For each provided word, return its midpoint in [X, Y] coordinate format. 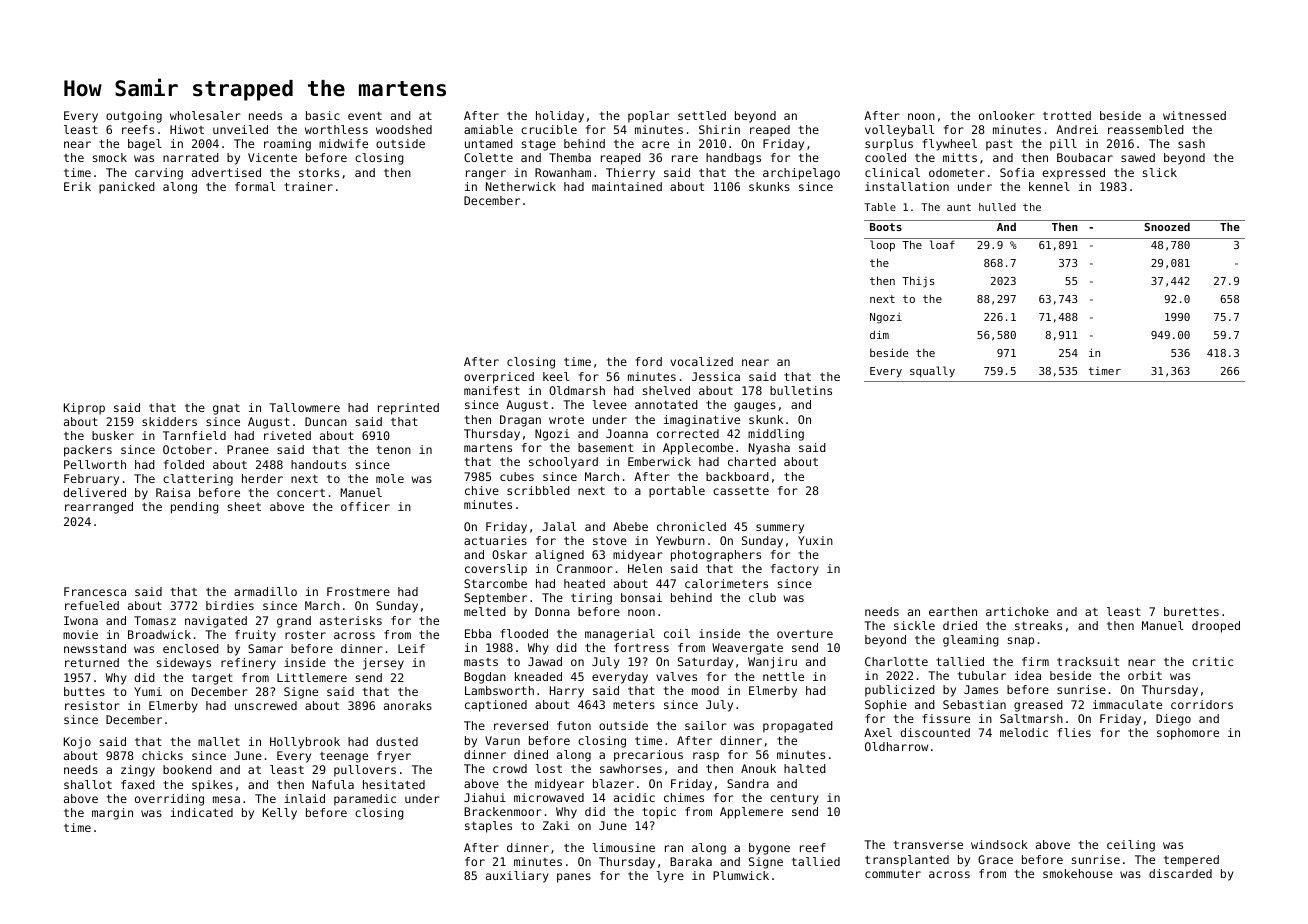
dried [960, 625]
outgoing [134, 117]
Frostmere [358, 591]
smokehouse [1078, 873]
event [365, 116]
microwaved [549, 797]
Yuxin [815, 540]
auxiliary [517, 877]
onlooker [1007, 115]
